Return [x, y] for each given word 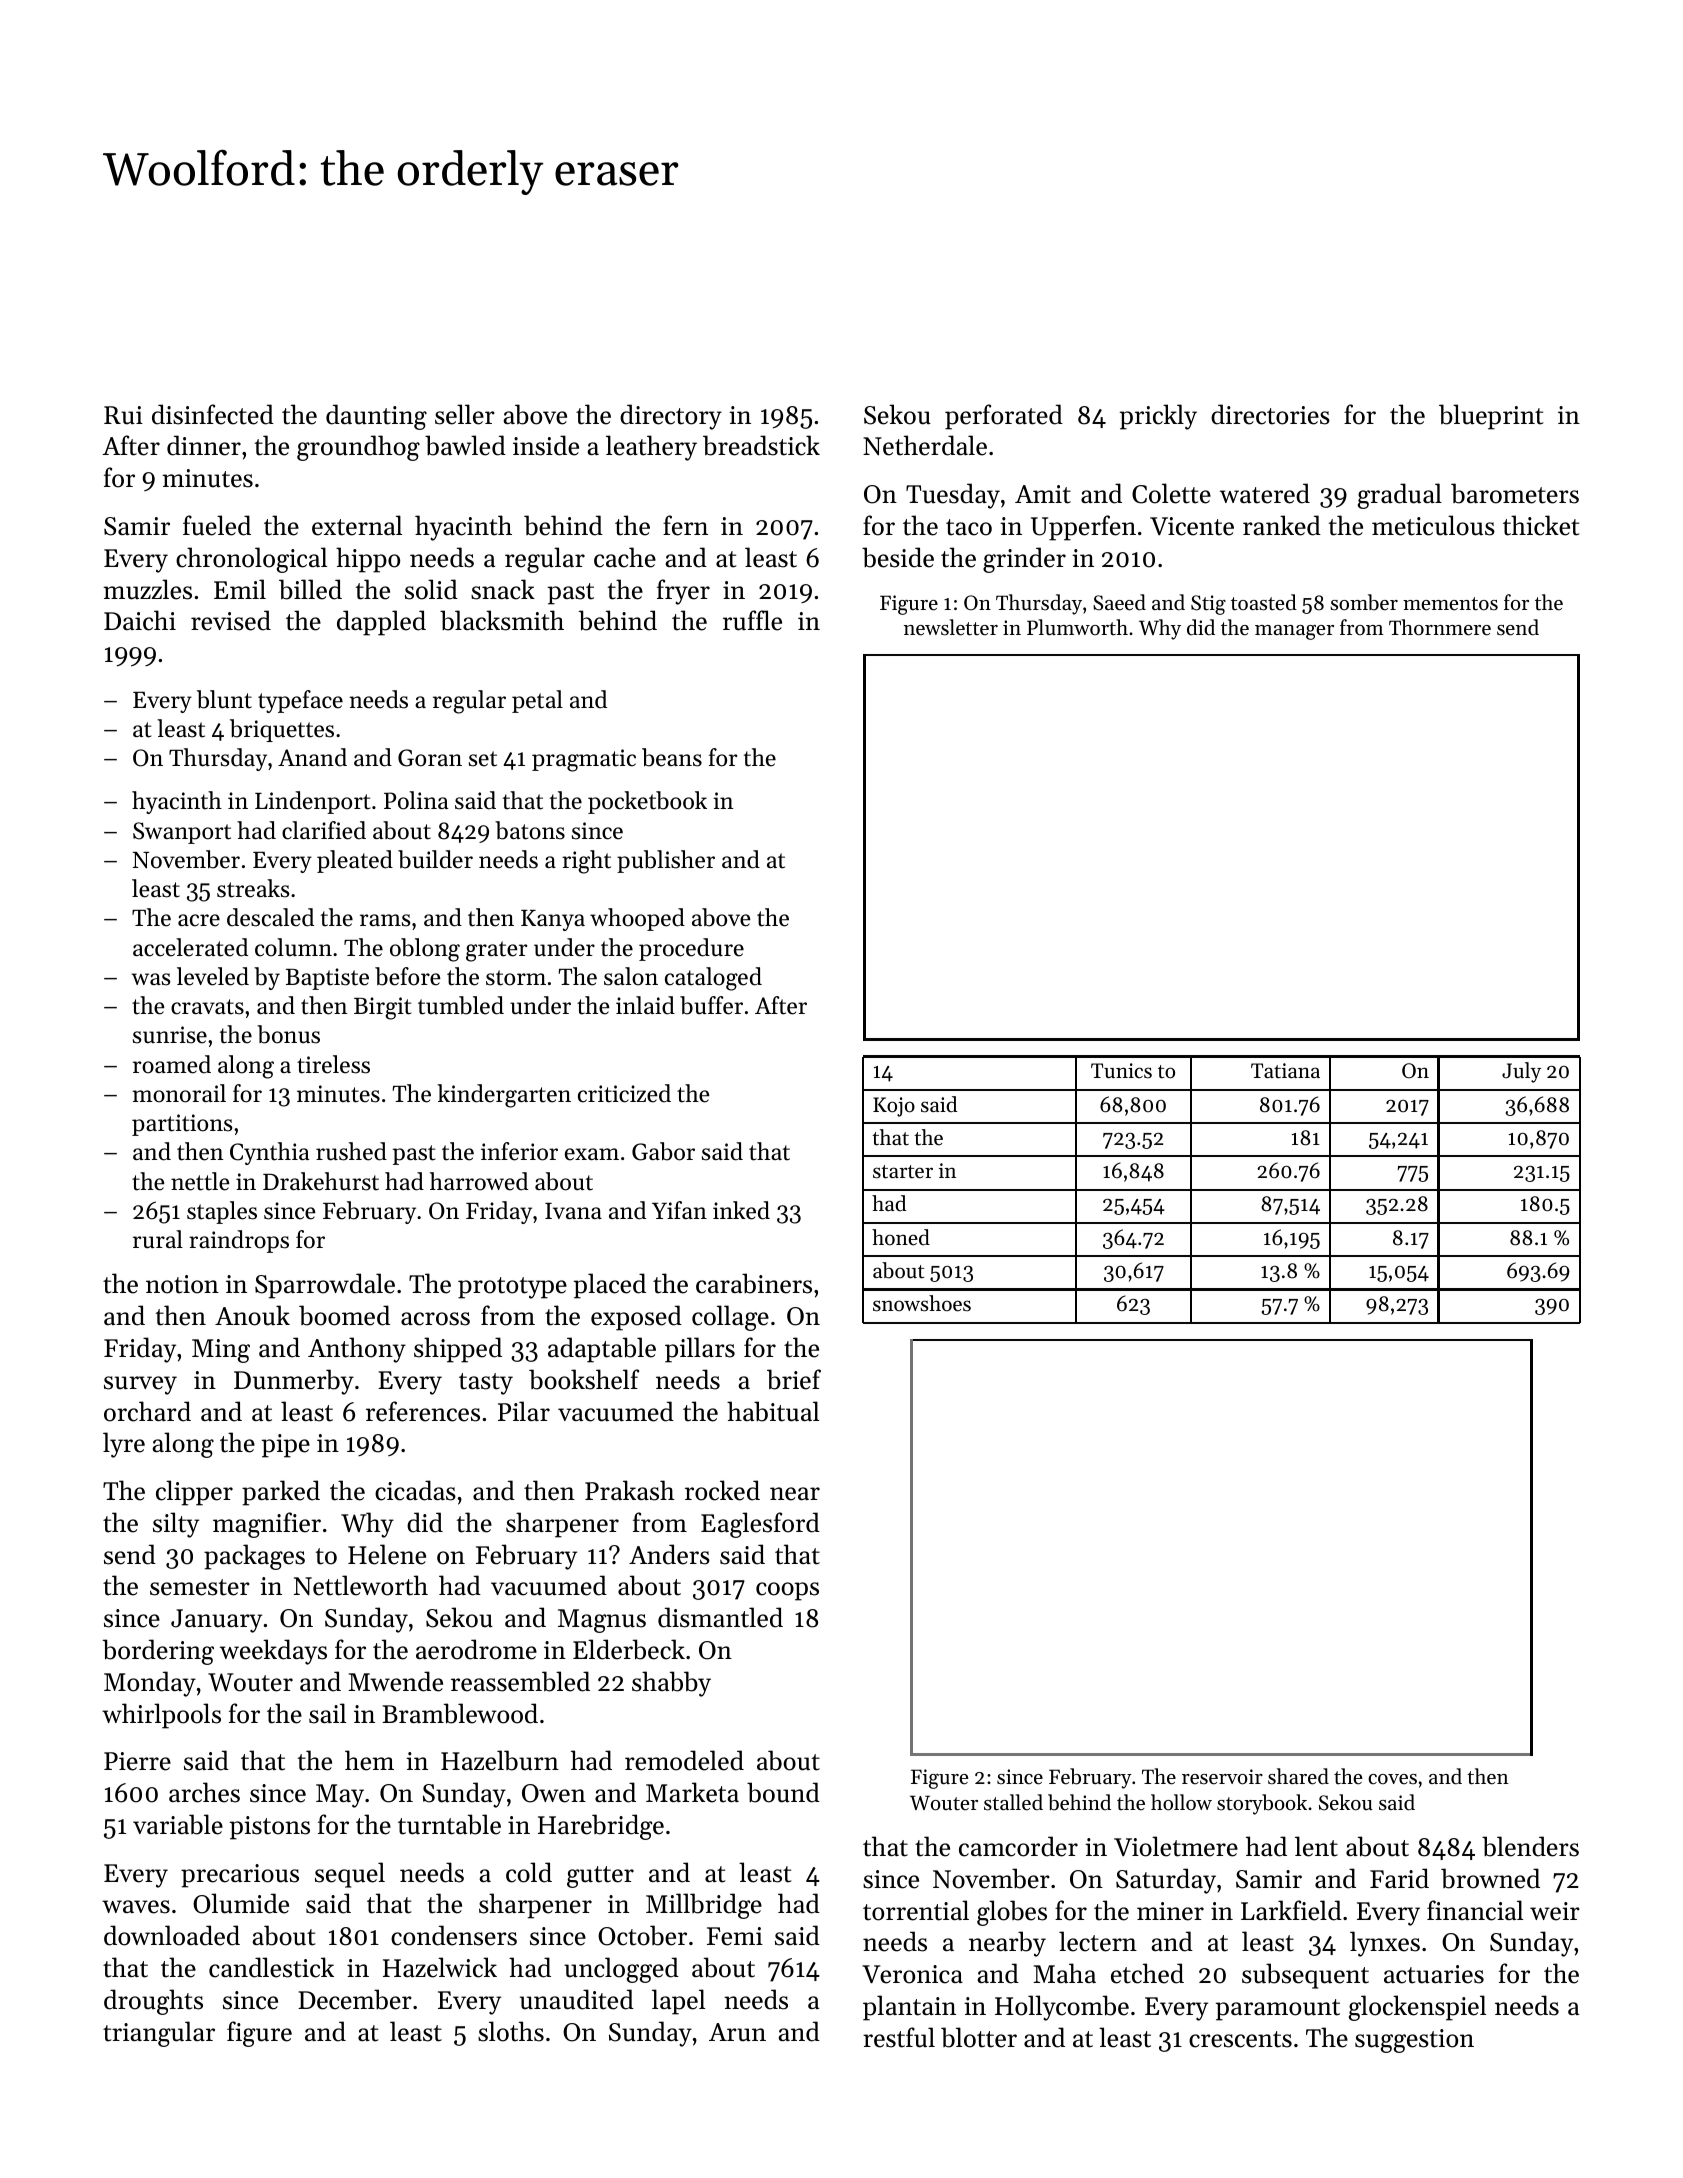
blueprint [1491, 417]
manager [1294, 632]
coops [787, 1591]
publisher [666, 861]
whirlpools [161, 1716]
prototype [512, 1288]
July [1521, 1072]
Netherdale [925, 445]
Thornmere [1440, 627]
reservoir [1222, 1777]
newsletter [951, 627]
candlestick [271, 1967]
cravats [207, 1007]
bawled [465, 445]
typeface [300, 701]
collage [730, 1318]
